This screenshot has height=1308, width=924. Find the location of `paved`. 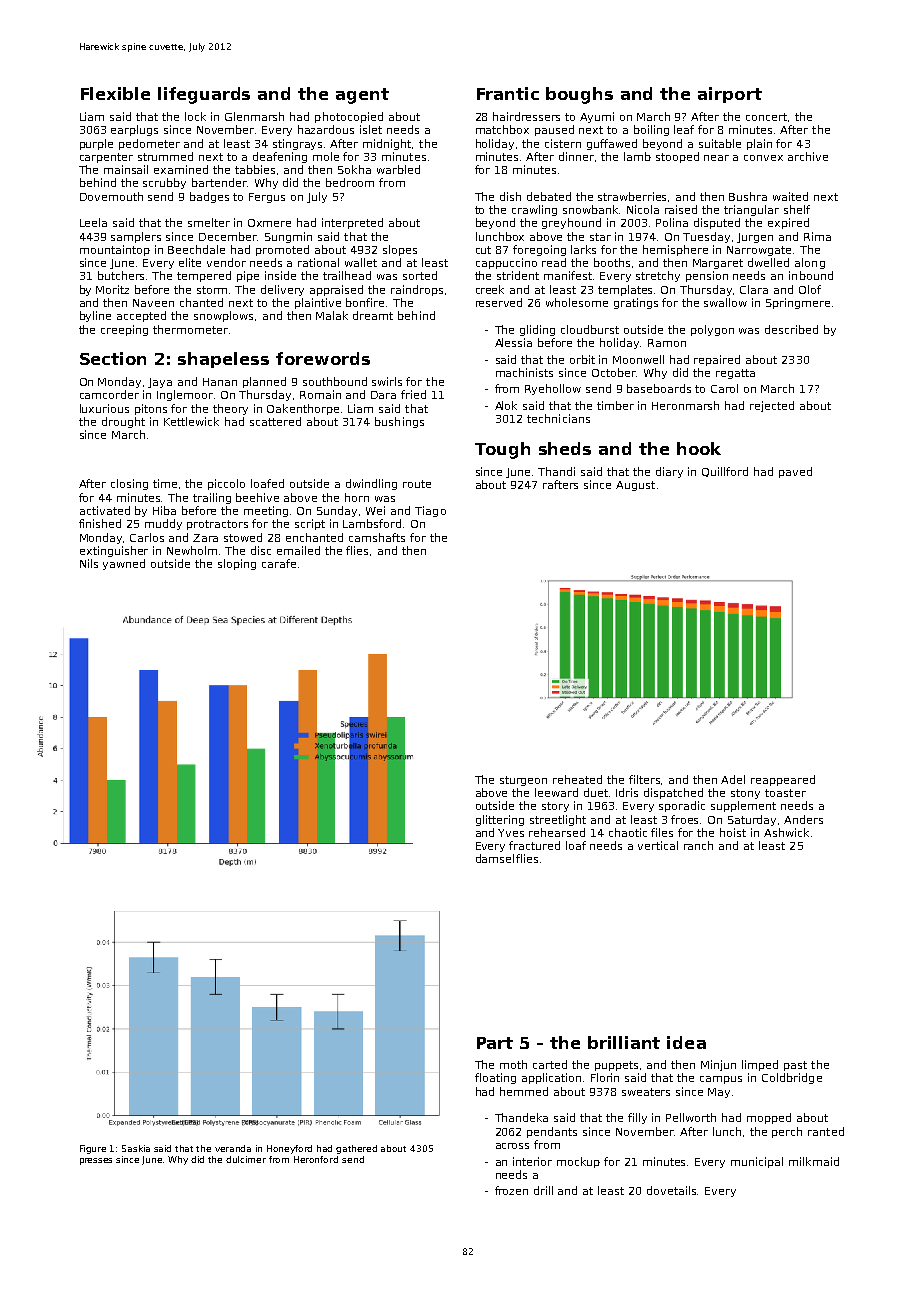

paved is located at coordinates (795, 472).
